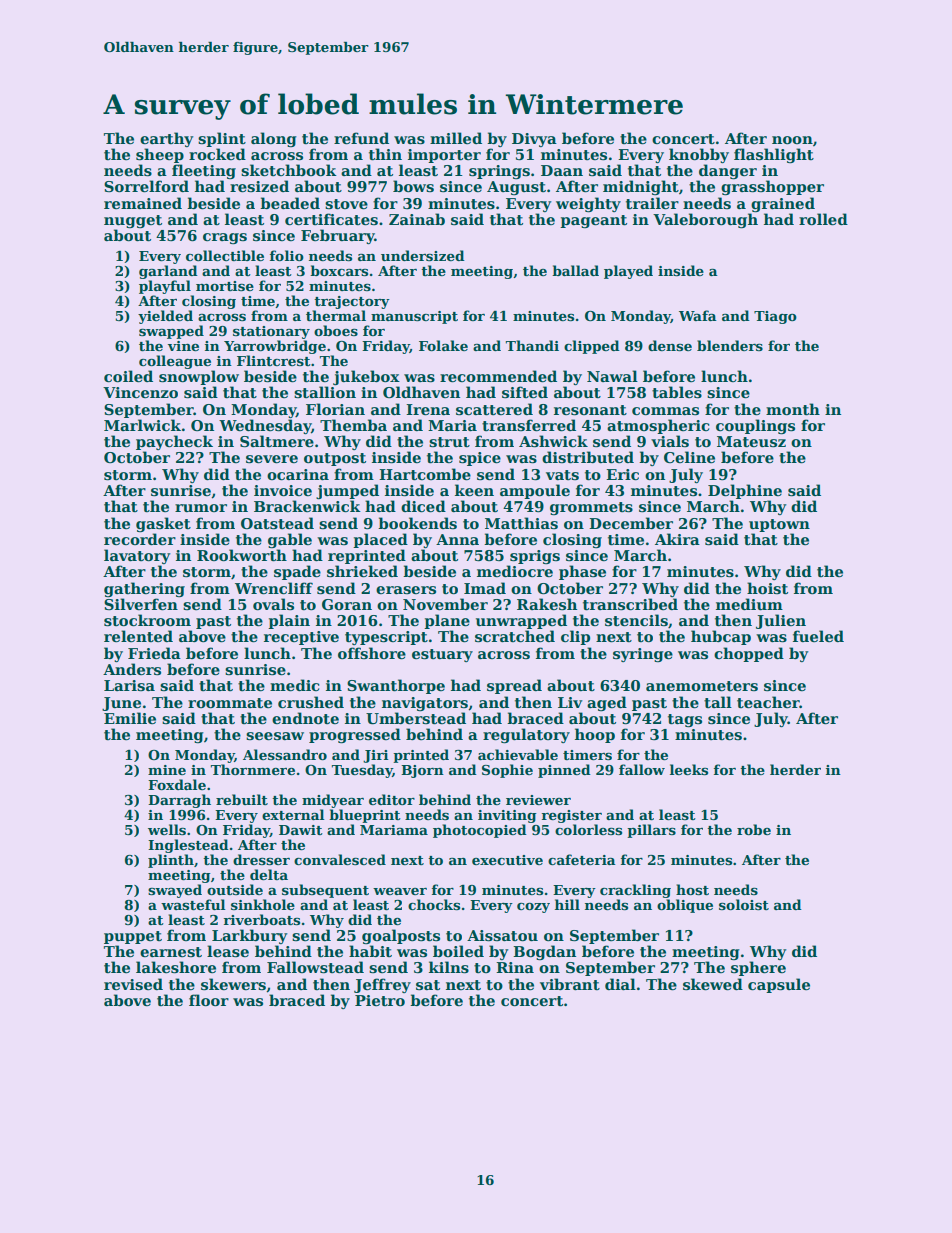 This document has width=952, height=1233. What do you see at coordinates (201, 508) in the document?
I see `rumor` at bounding box center [201, 508].
